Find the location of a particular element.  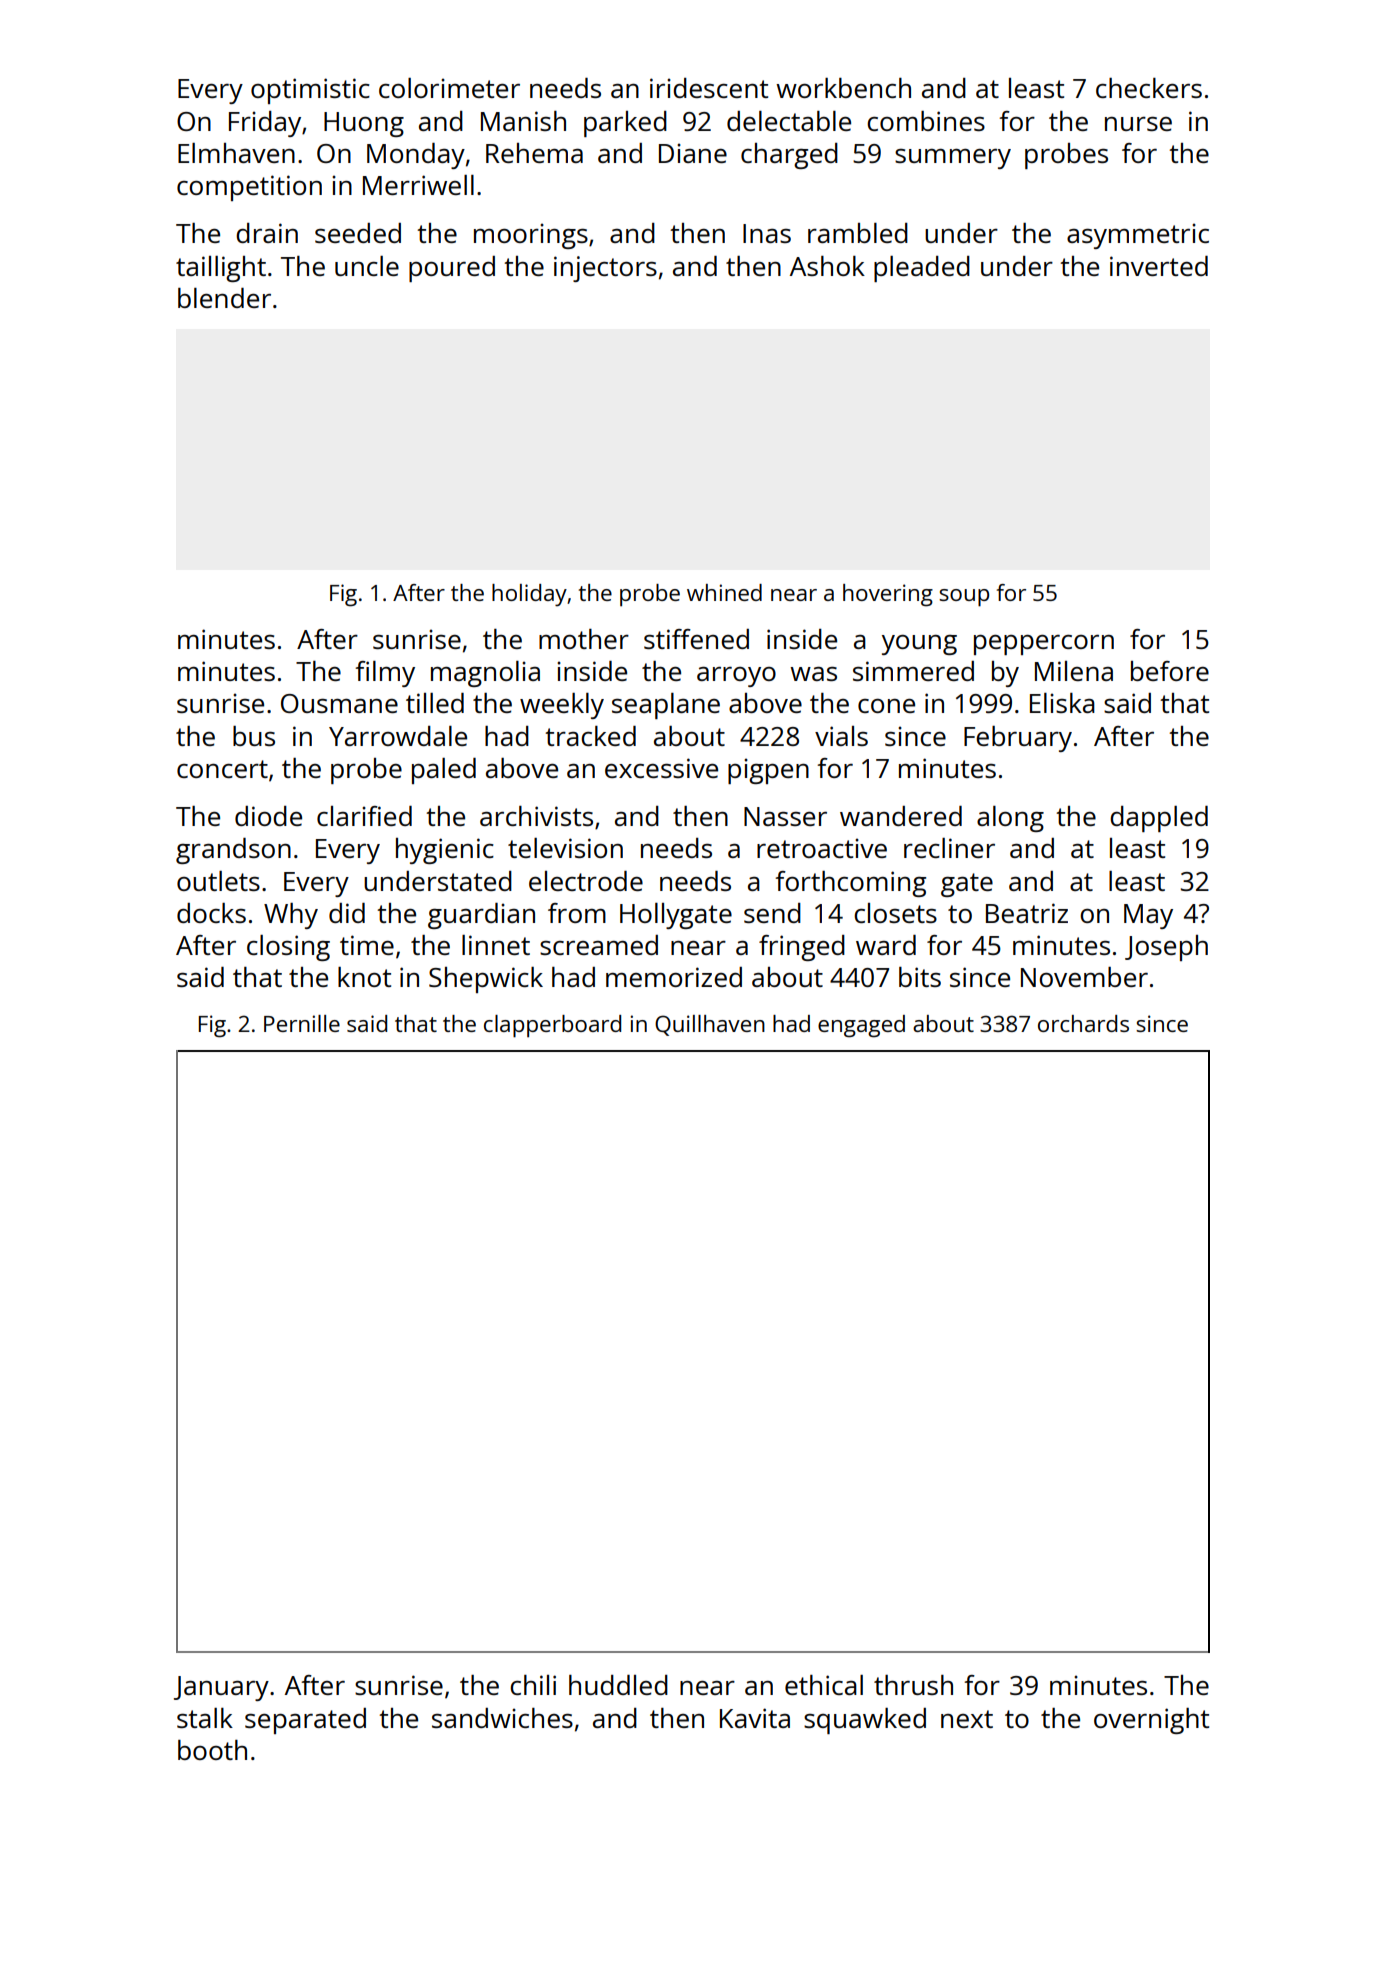

engaged is located at coordinates (861, 1026).
